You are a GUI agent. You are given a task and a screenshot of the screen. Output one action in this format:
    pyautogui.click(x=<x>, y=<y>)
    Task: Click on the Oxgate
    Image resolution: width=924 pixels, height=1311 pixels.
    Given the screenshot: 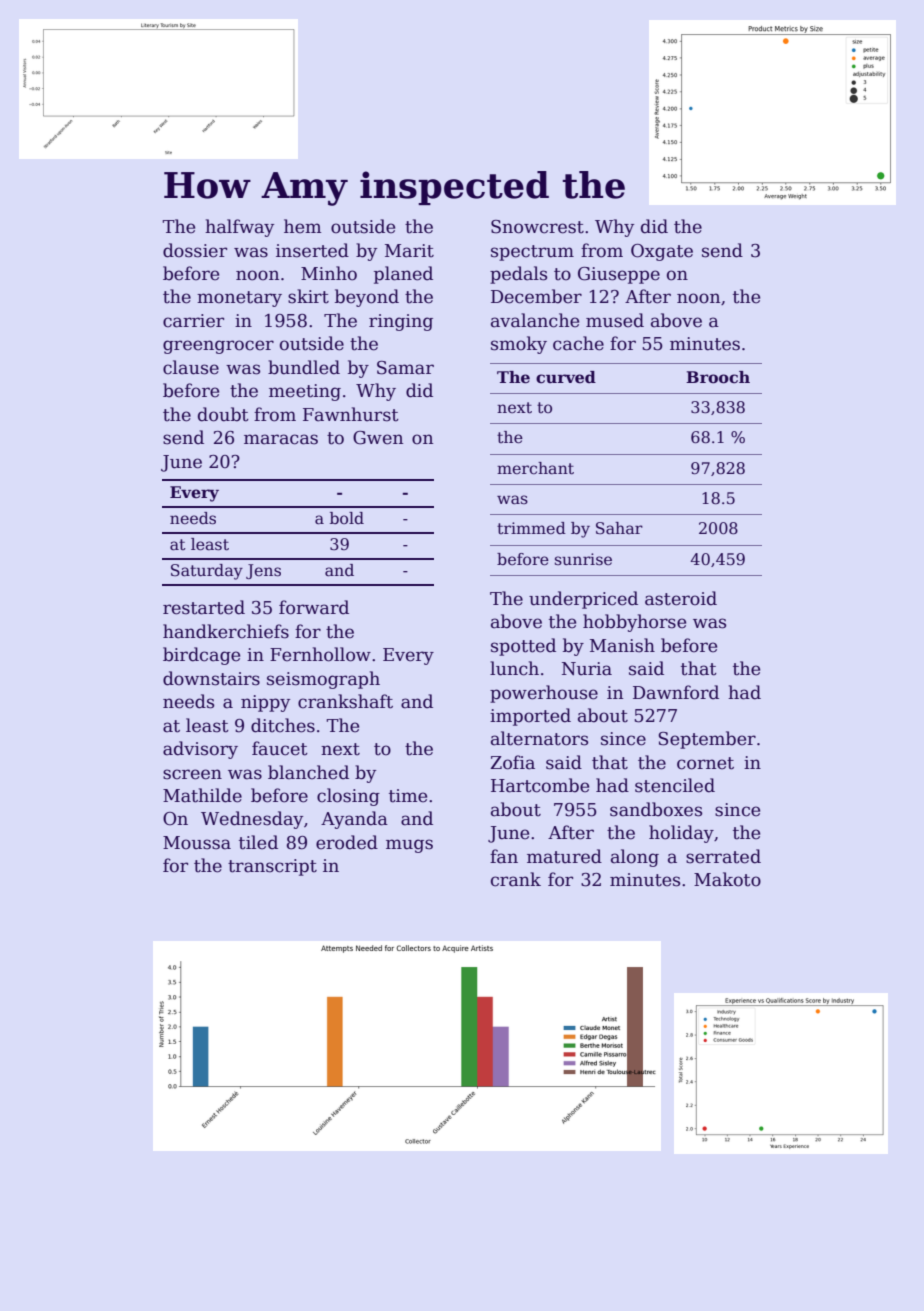 What is the action you would take?
    pyautogui.click(x=662, y=252)
